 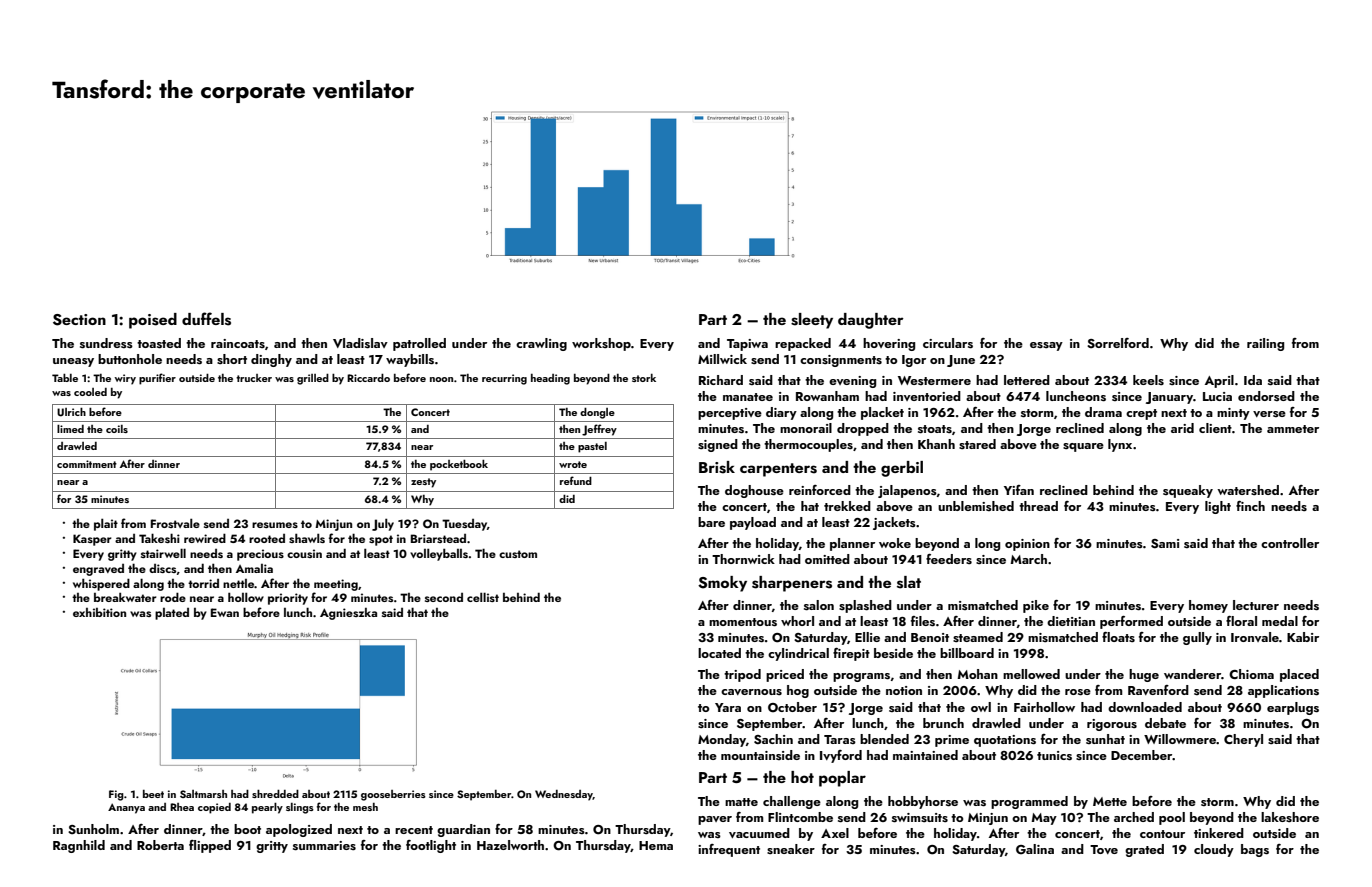 What do you see at coordinates (981, 707) in the document?
I see `owl` at bounding box center [981, 707].
